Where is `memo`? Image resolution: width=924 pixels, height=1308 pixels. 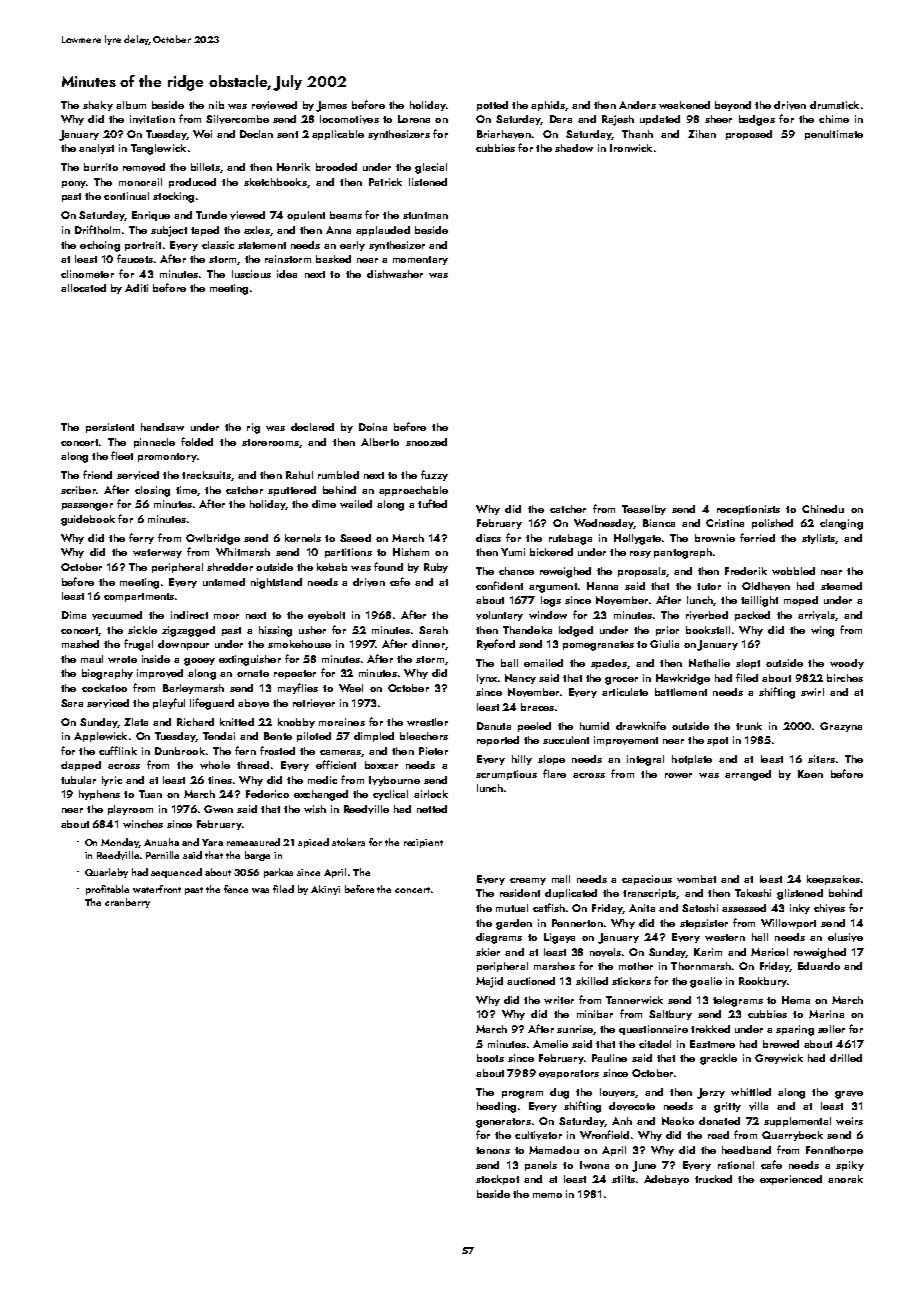
memo is located at coordinates (547, 1195).
